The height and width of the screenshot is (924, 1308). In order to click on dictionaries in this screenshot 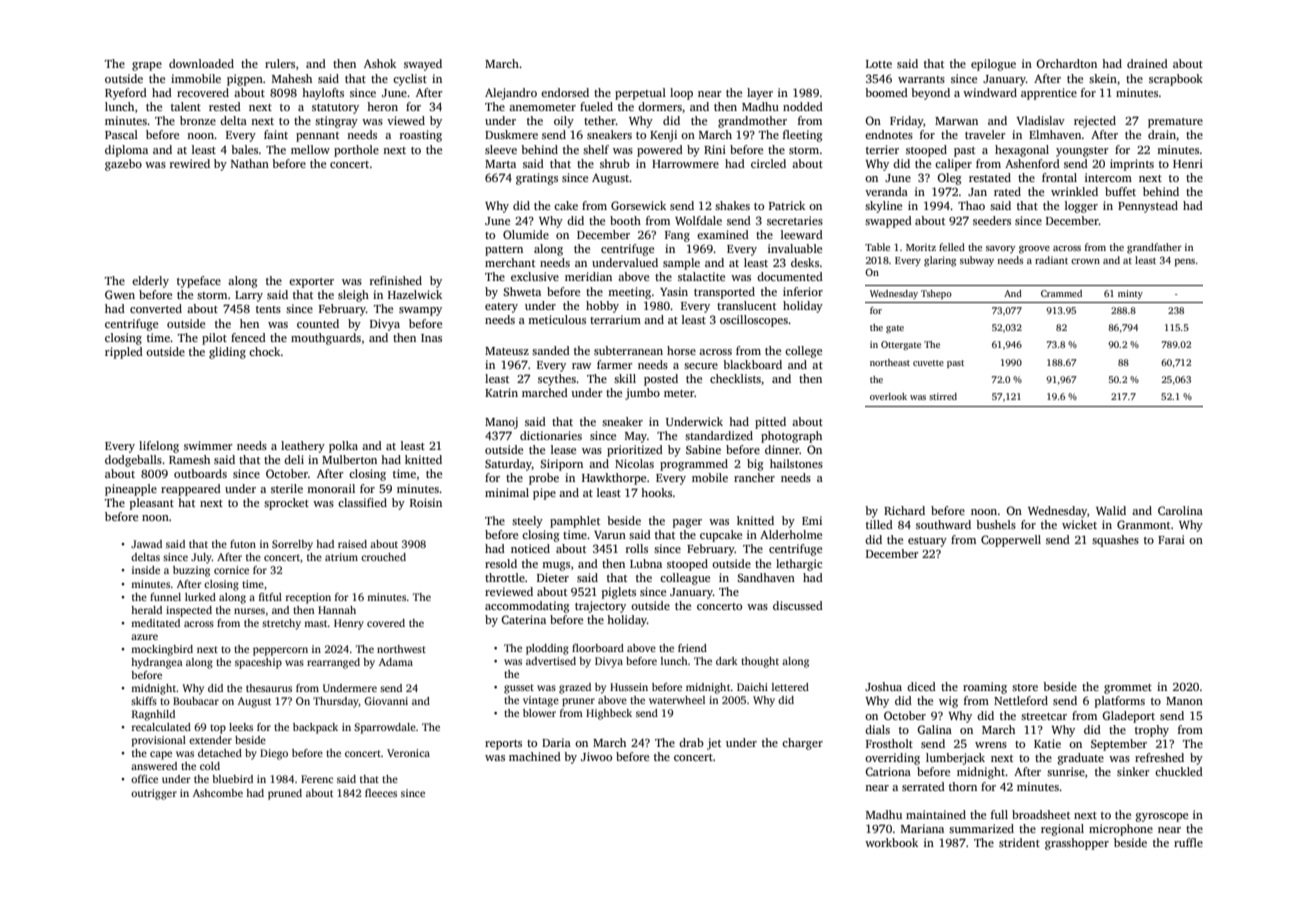, I will do `click(551, 435)`.
